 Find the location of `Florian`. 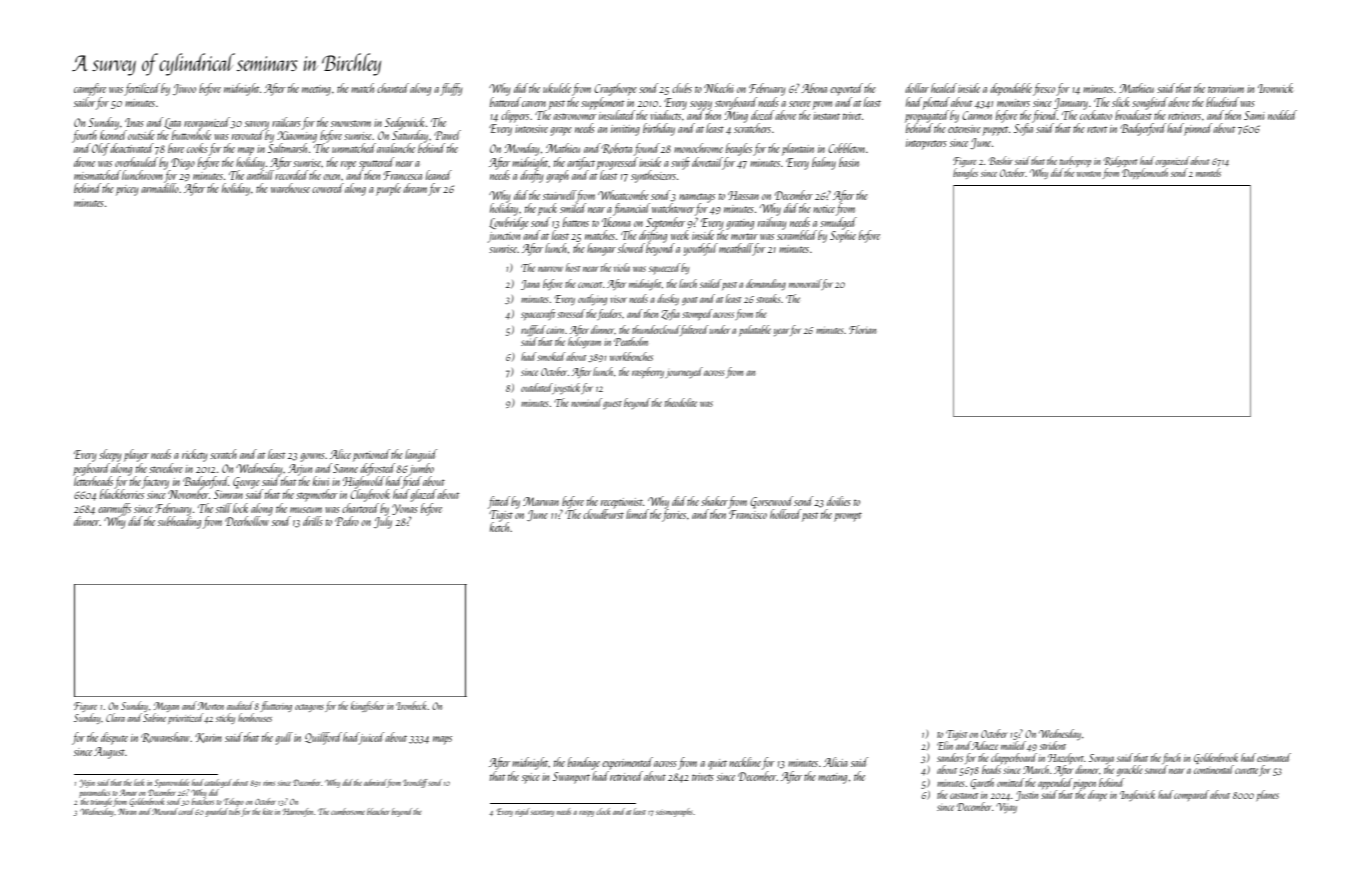

Florian is located at coordinates (862, 329).
